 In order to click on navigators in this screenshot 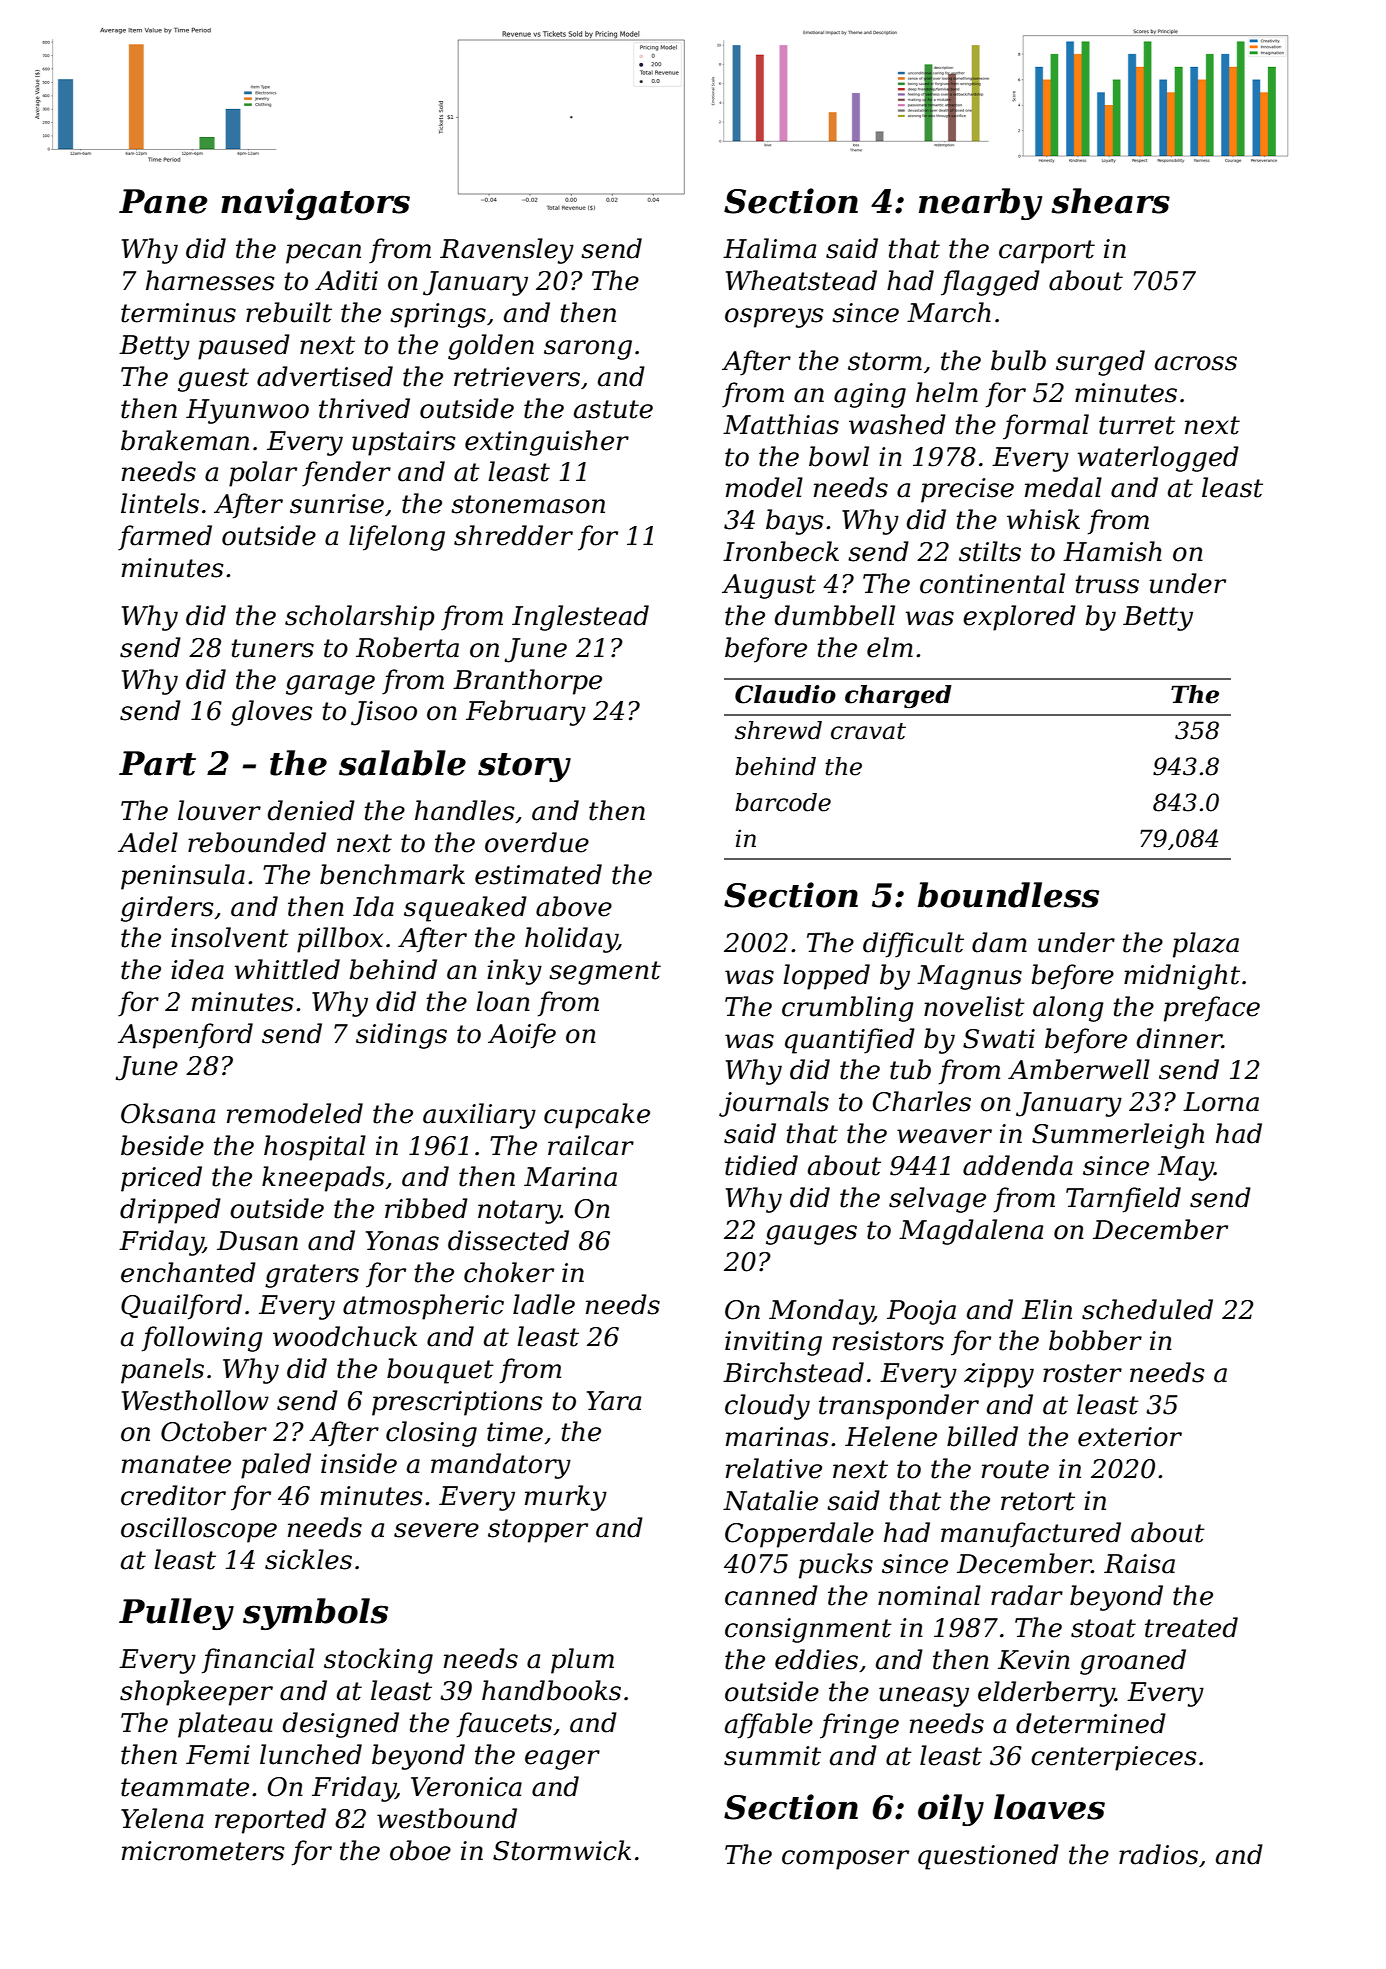, I will do `click(315, 204)`.
